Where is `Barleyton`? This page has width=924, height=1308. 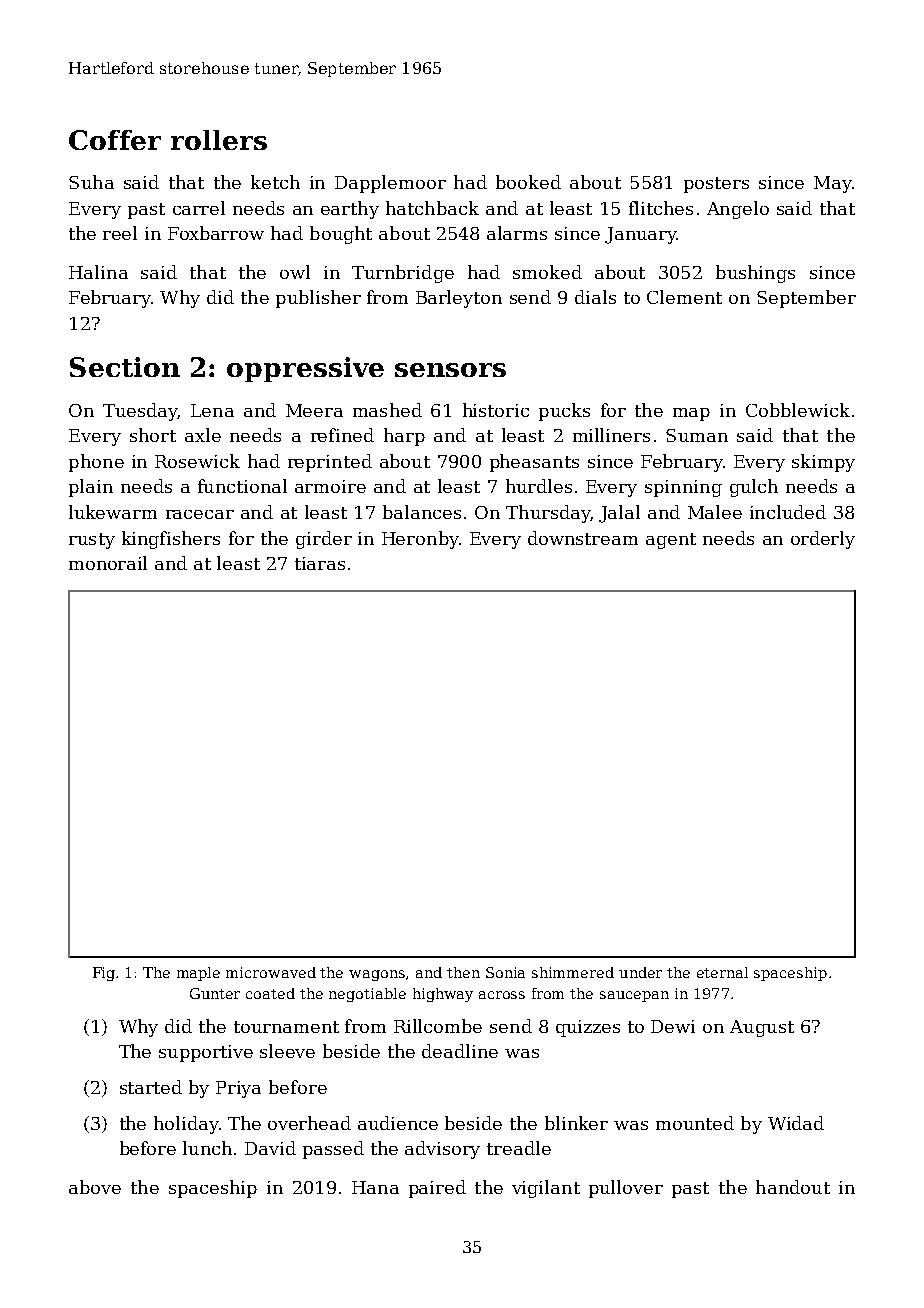
Barleyton is located at coordinates (459, 299).
